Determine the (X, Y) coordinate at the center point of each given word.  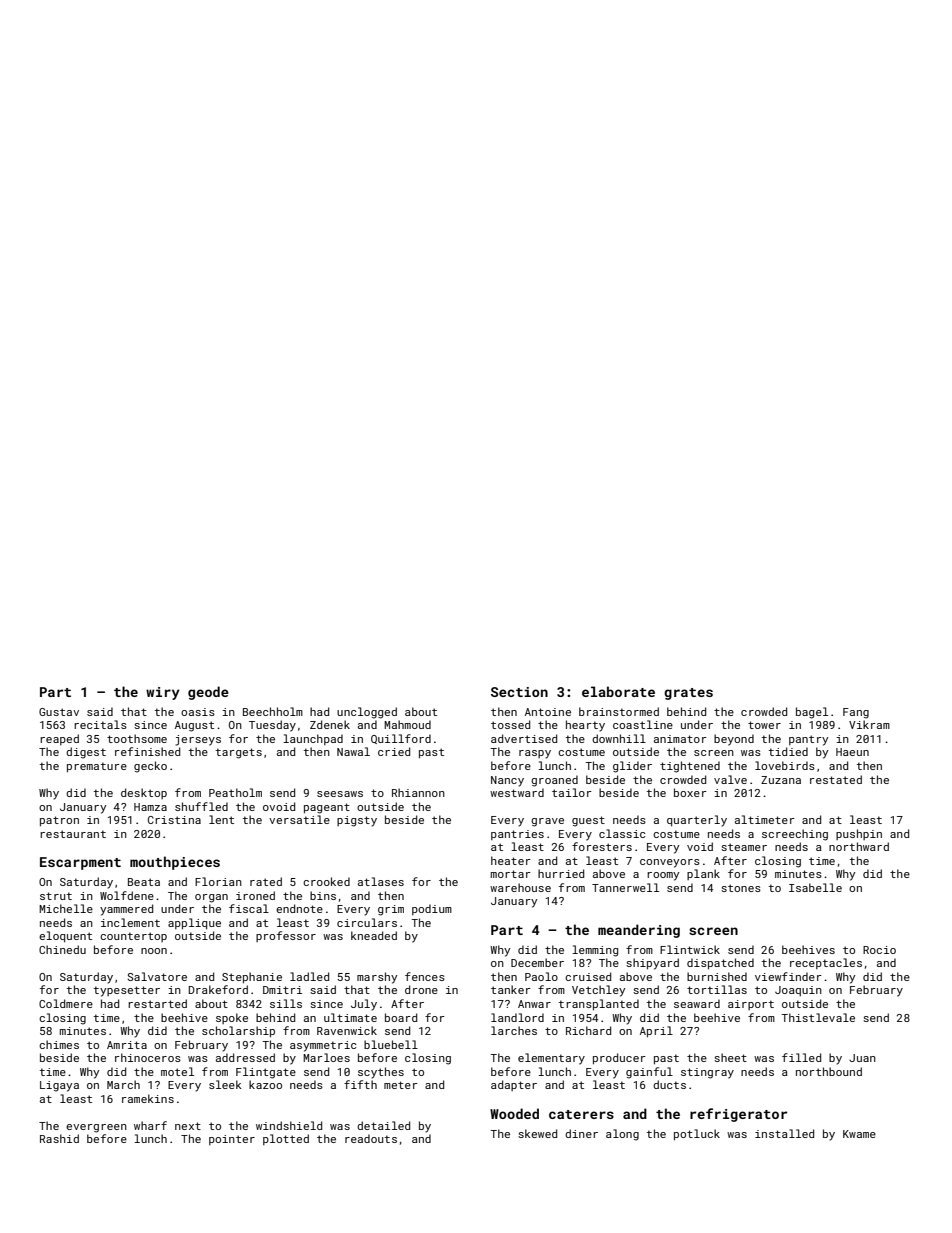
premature (97, 767)
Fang (856, 713)
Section (519, 692)
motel (177, 1071)
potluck (697, 1134)
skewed (537, 1133)
